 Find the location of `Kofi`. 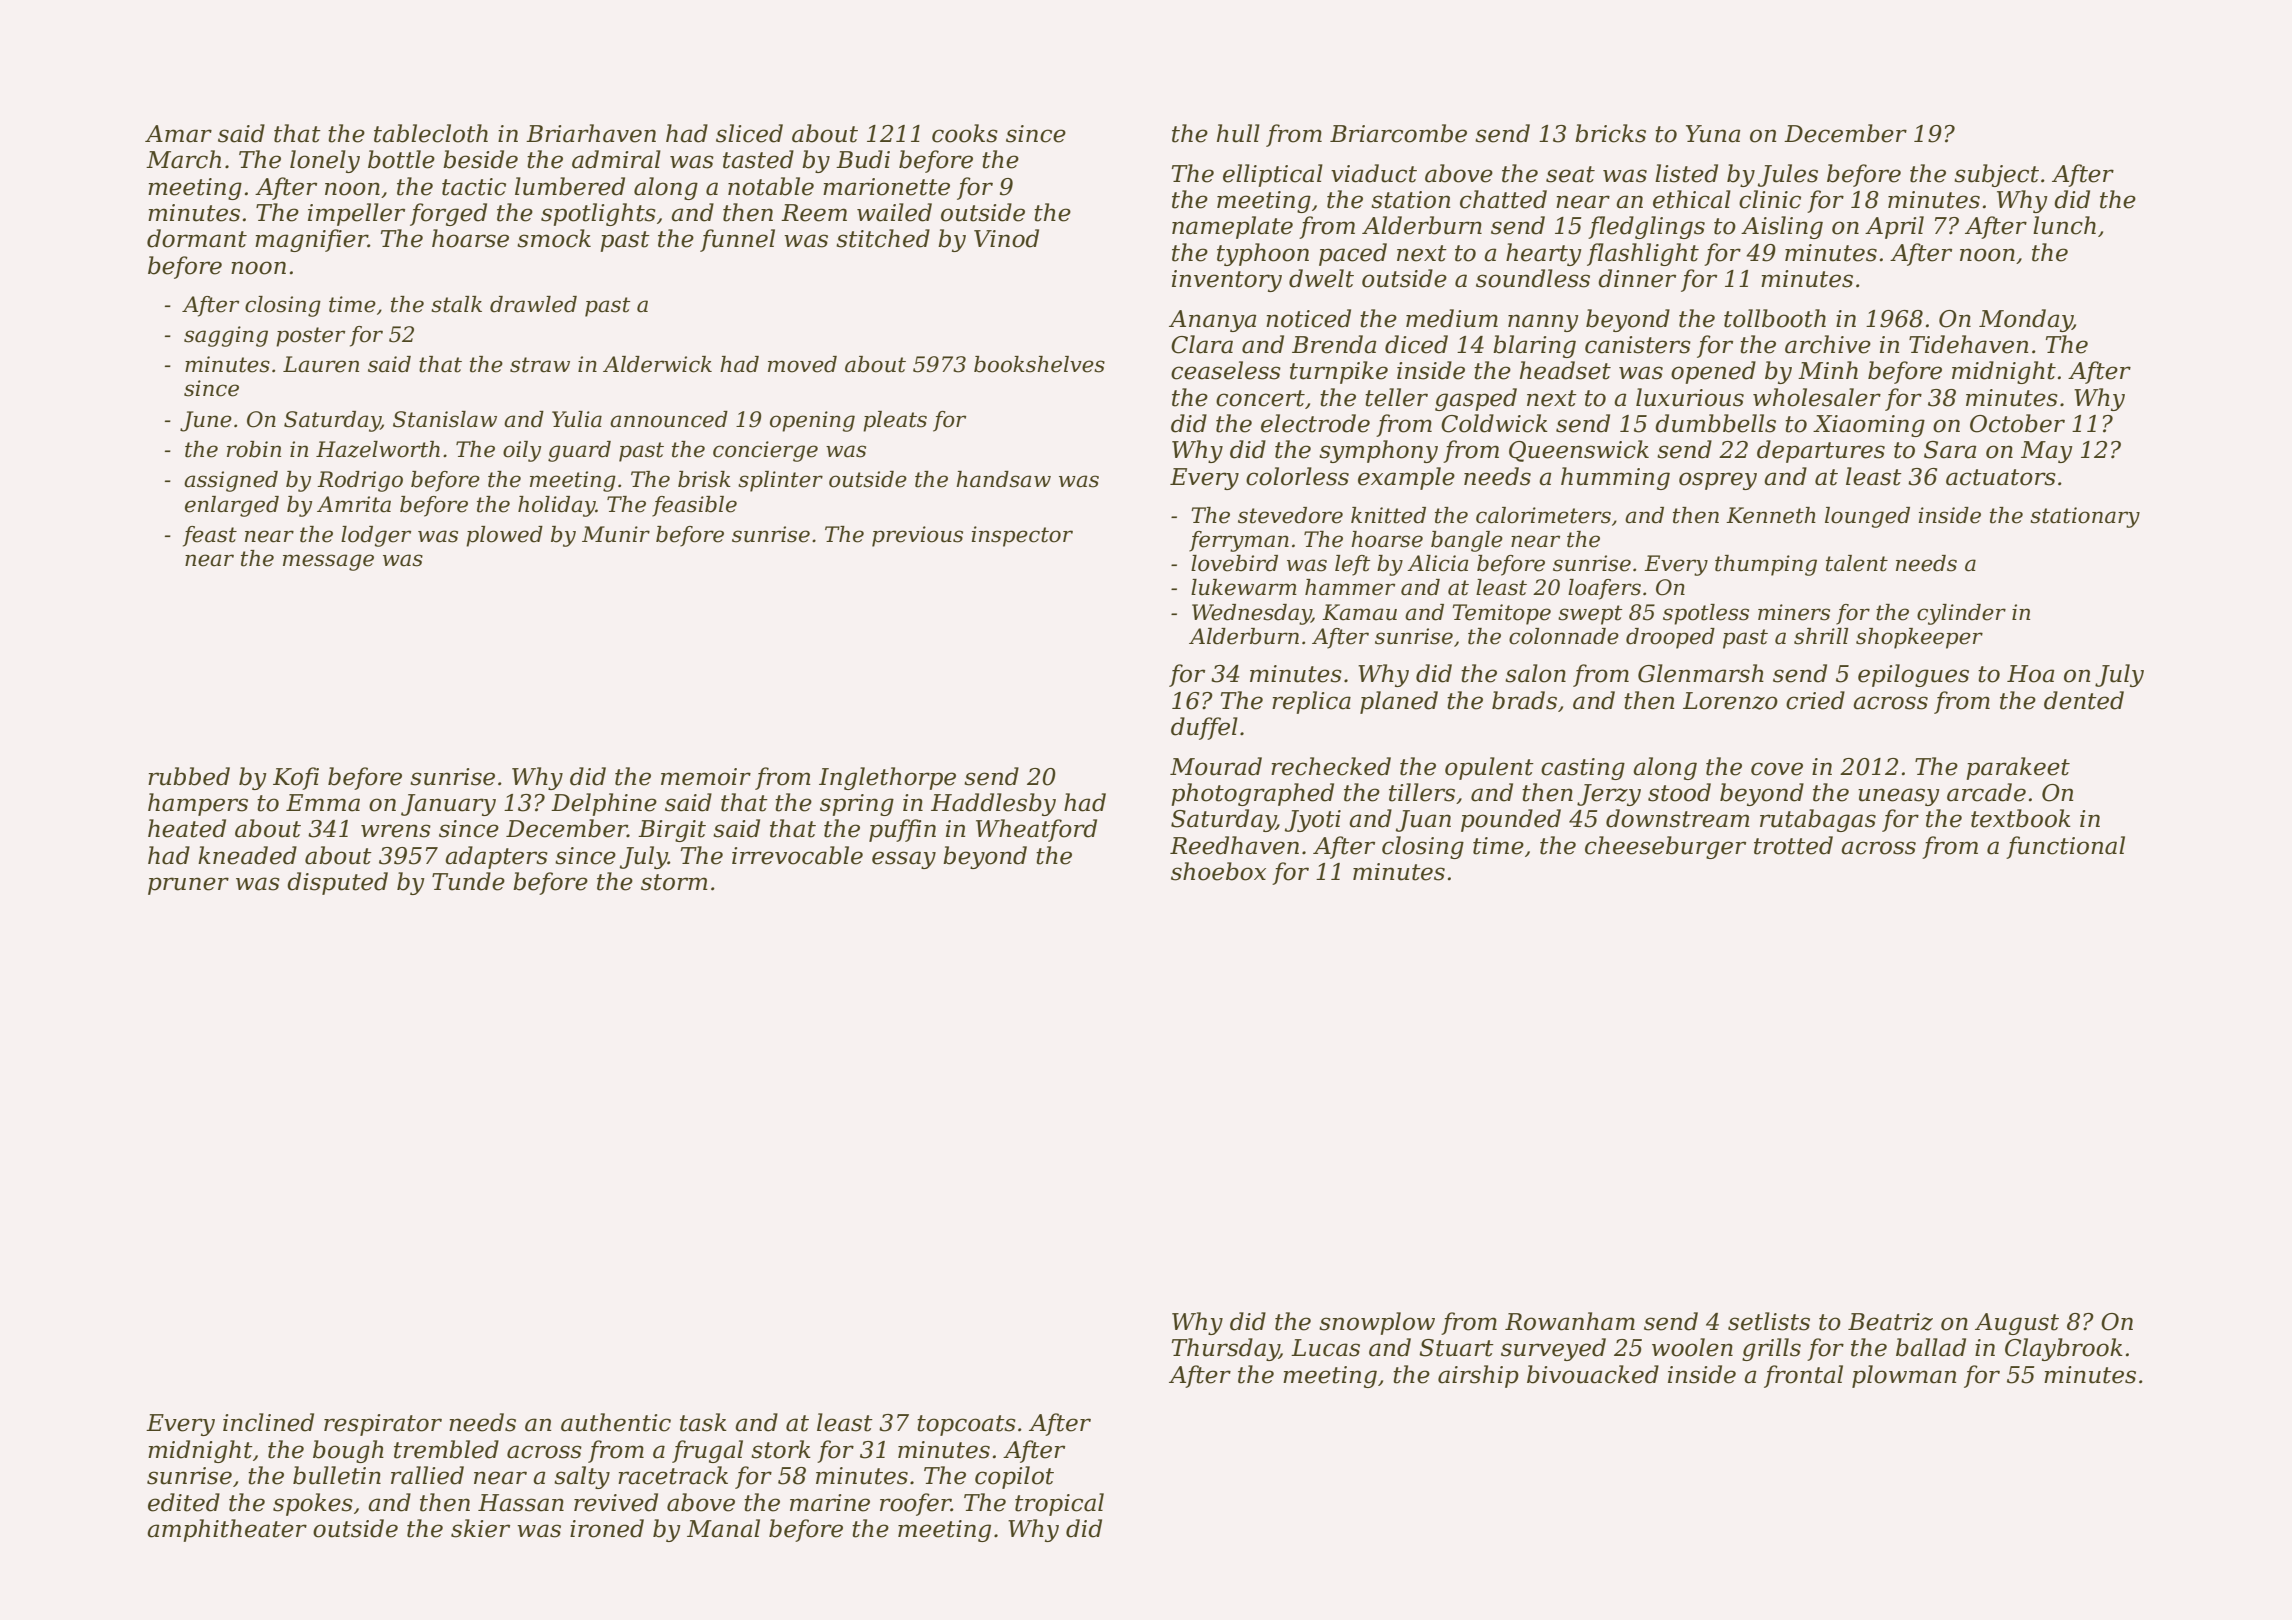

Kofi is located at coordinates (296, 778).
